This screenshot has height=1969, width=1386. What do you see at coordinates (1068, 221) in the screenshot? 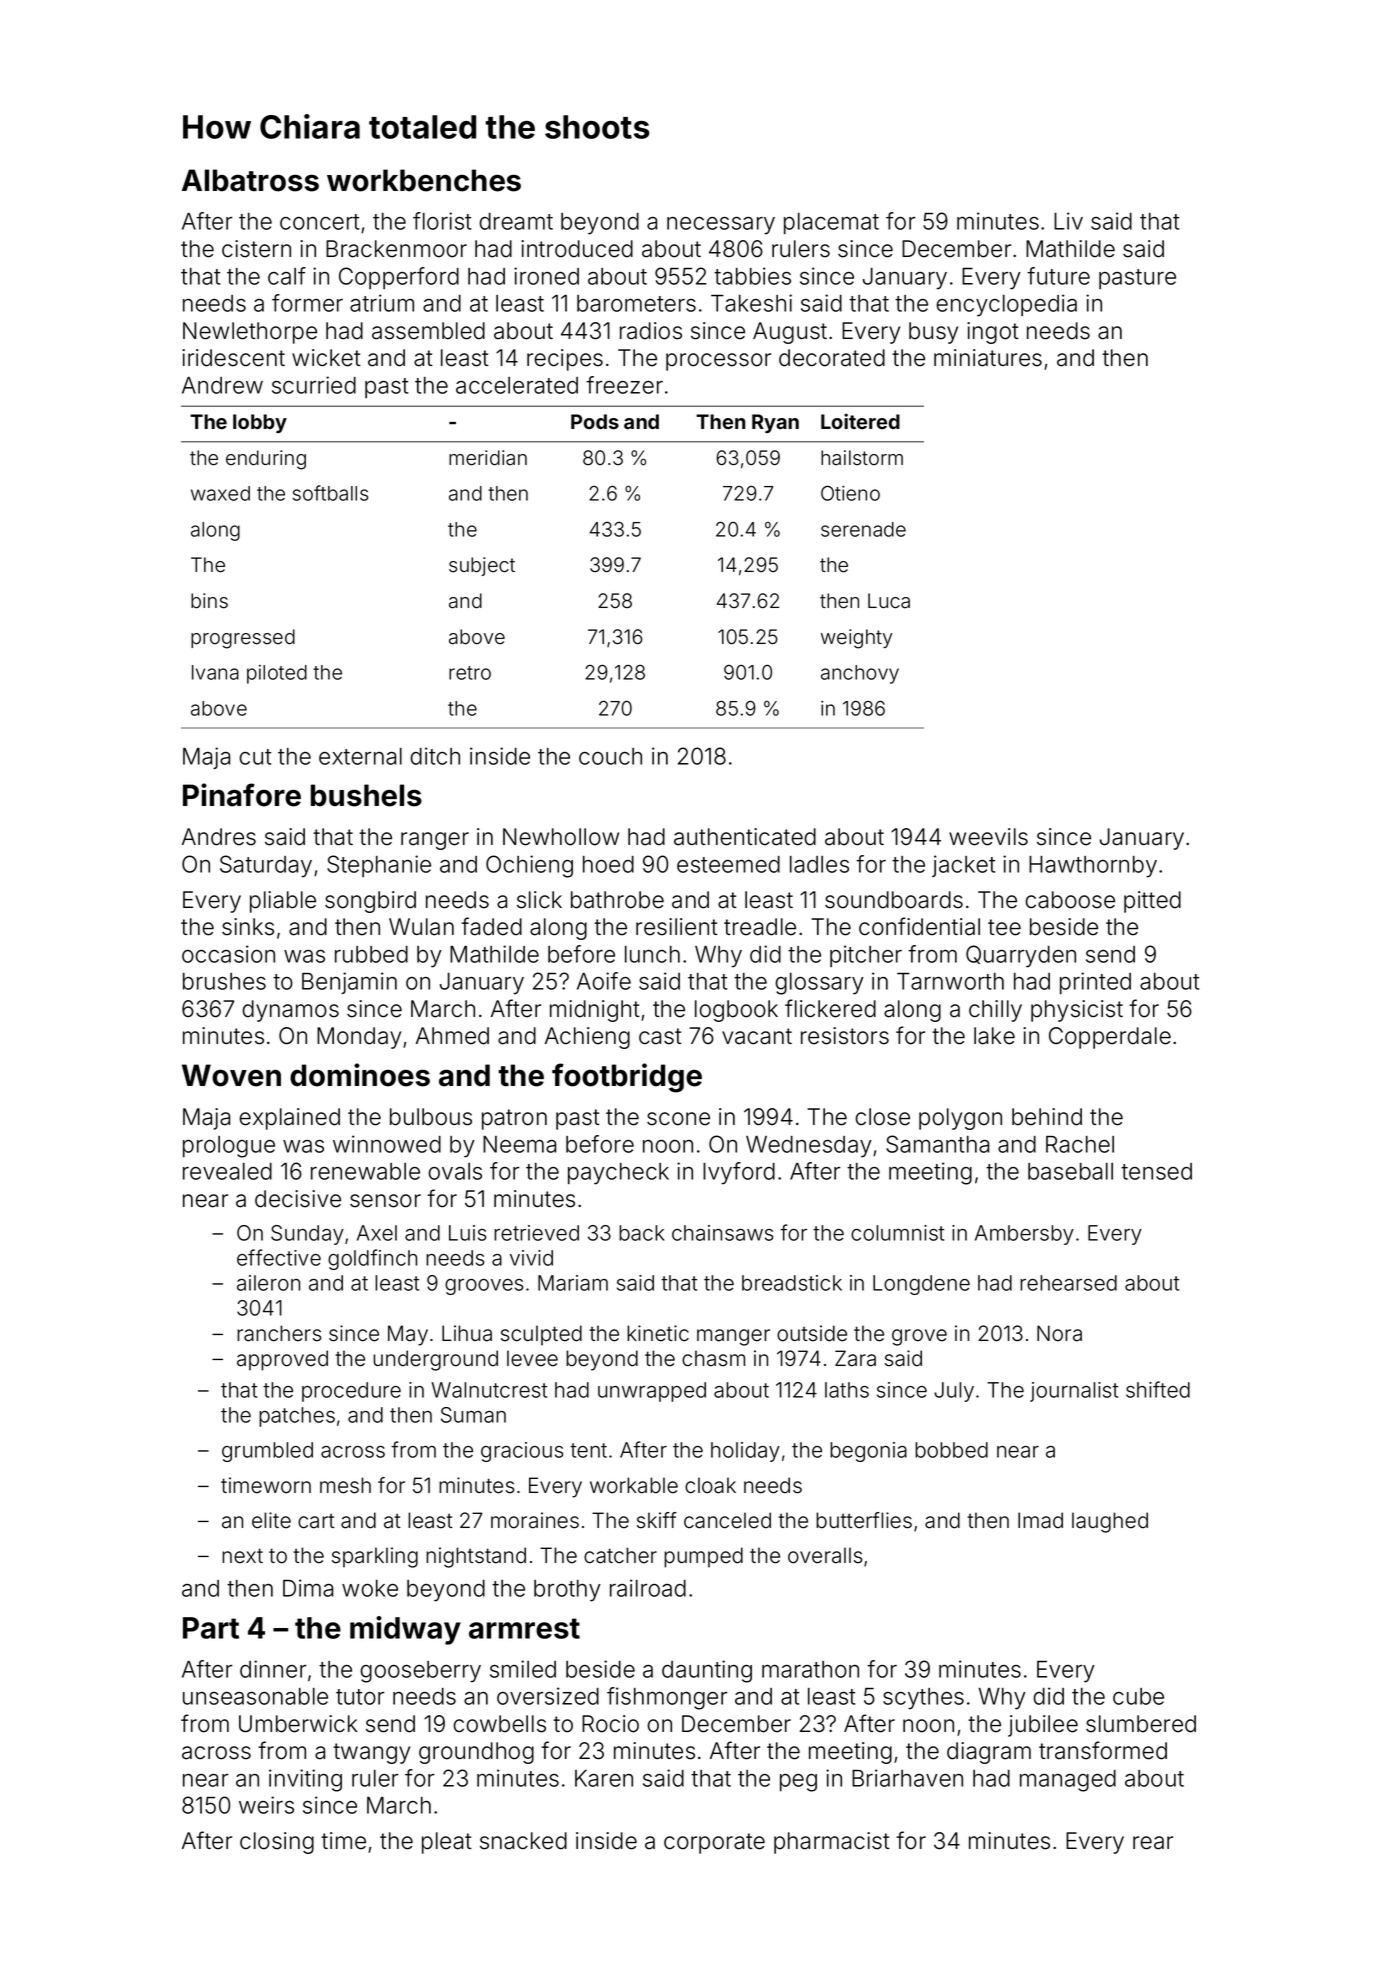
I see `Liv` at bounding box center [1068, 221].
